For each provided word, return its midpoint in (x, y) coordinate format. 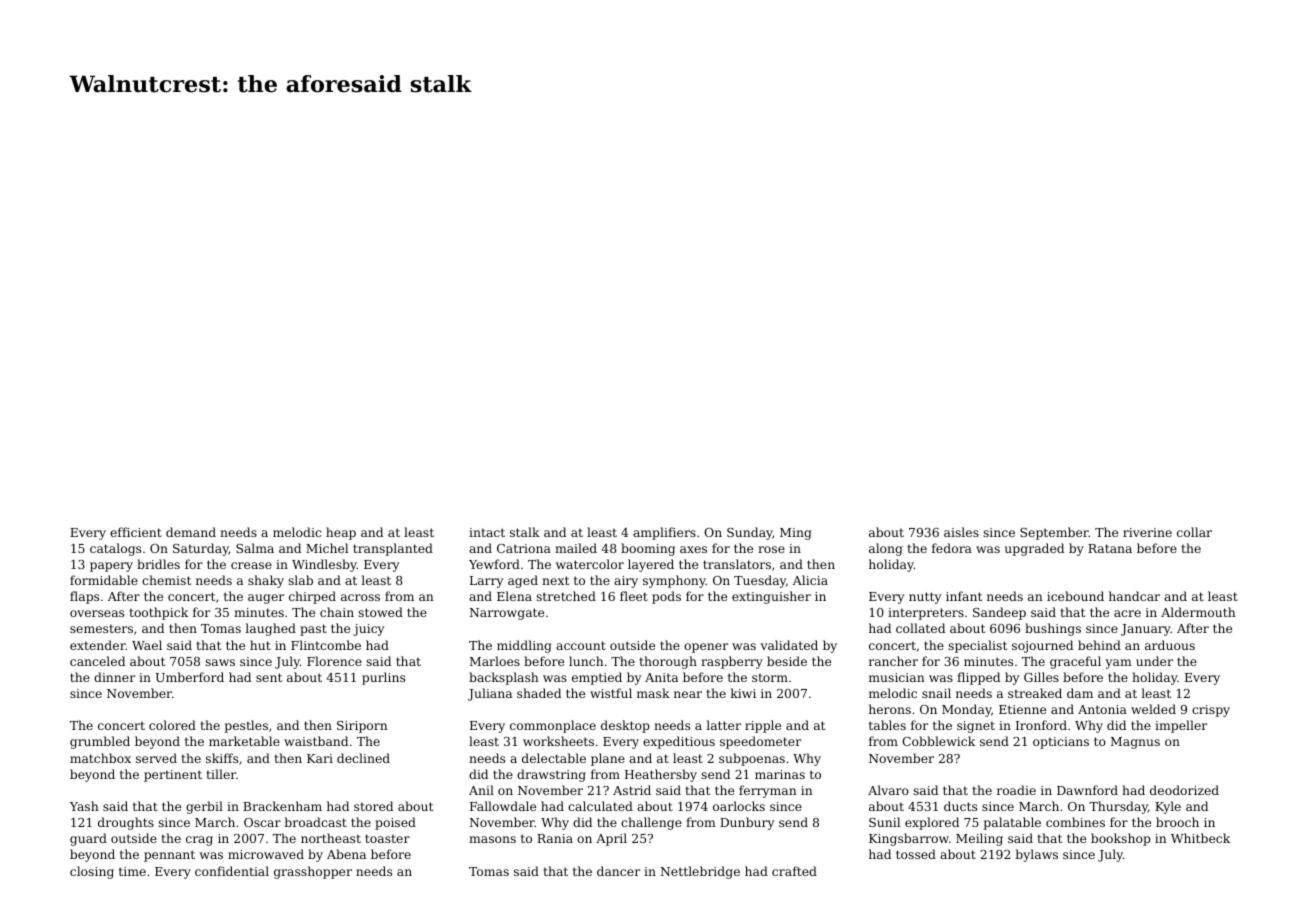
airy (626, 582)
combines (1075, 822)
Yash (84, 806)
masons (492, 839)
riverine (1147, 532)
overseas (97, 613)
